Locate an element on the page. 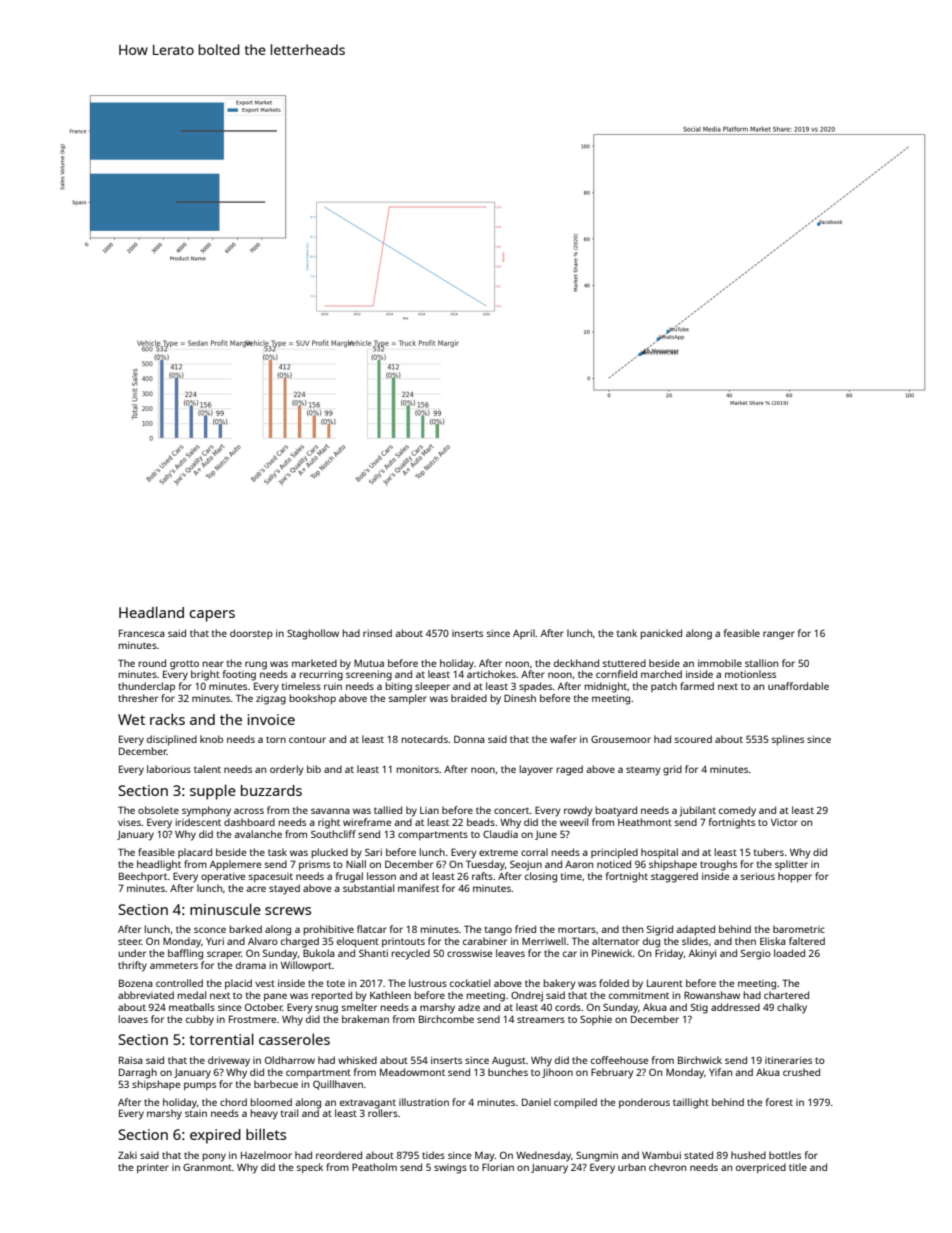 The image size is (952, 1233). notecards is located at coordinates (425, 739).
